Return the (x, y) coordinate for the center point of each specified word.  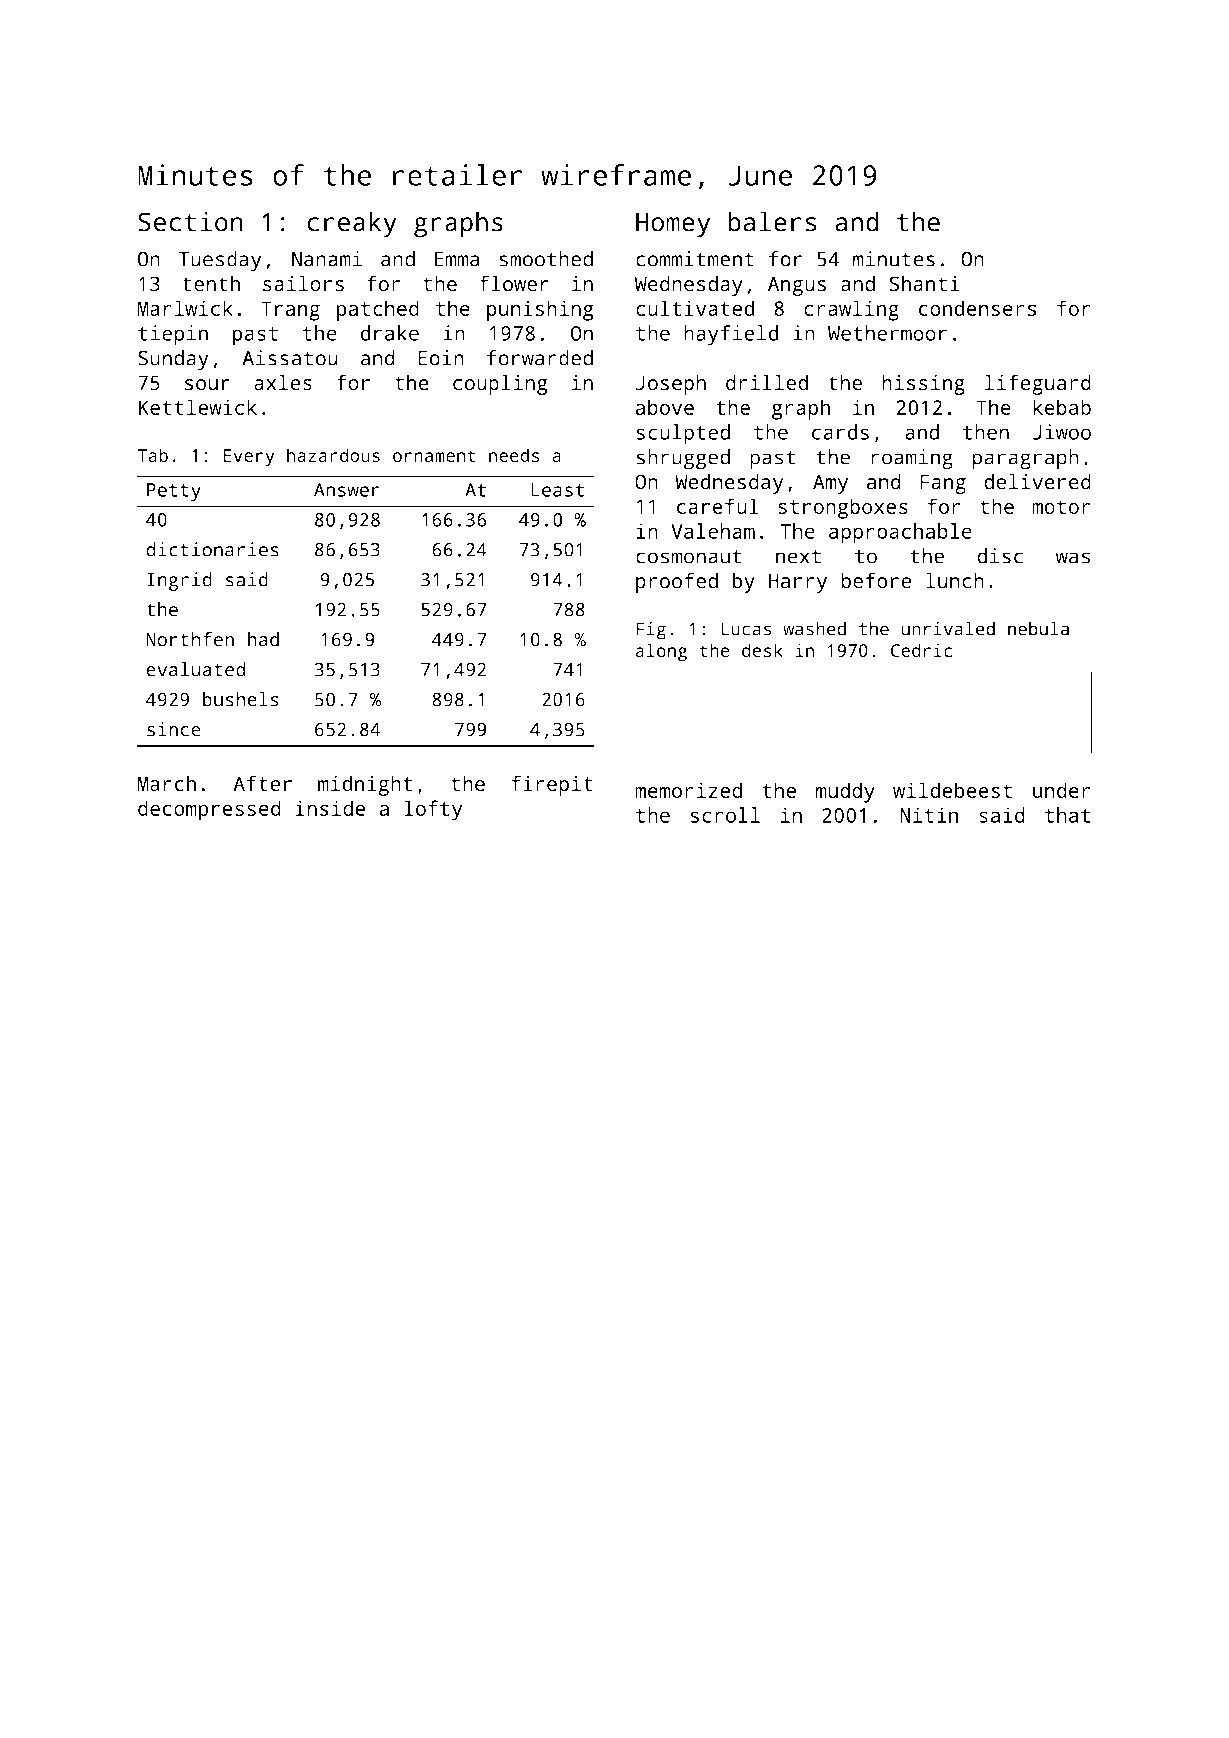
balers (772, 221)
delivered (1037, 481)
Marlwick (185, 308)
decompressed (209, 810)
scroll (725, 815)
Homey (673, 225)
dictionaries (212, 549)
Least (557, 490)
